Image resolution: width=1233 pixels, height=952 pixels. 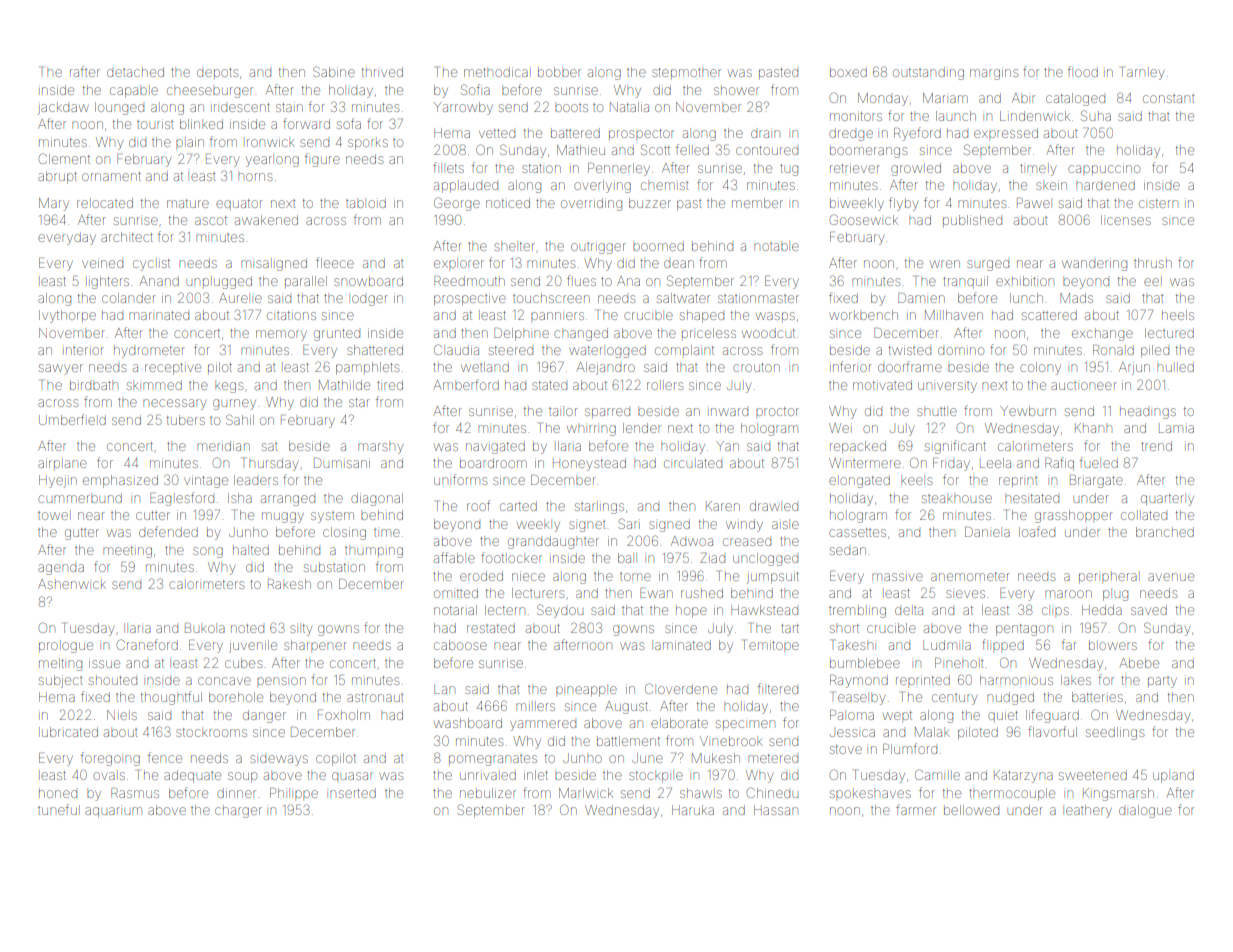 What do you see at coordinates (344, 715) in the page?
I see `Foxholm` at bounding box center [344, 715].
